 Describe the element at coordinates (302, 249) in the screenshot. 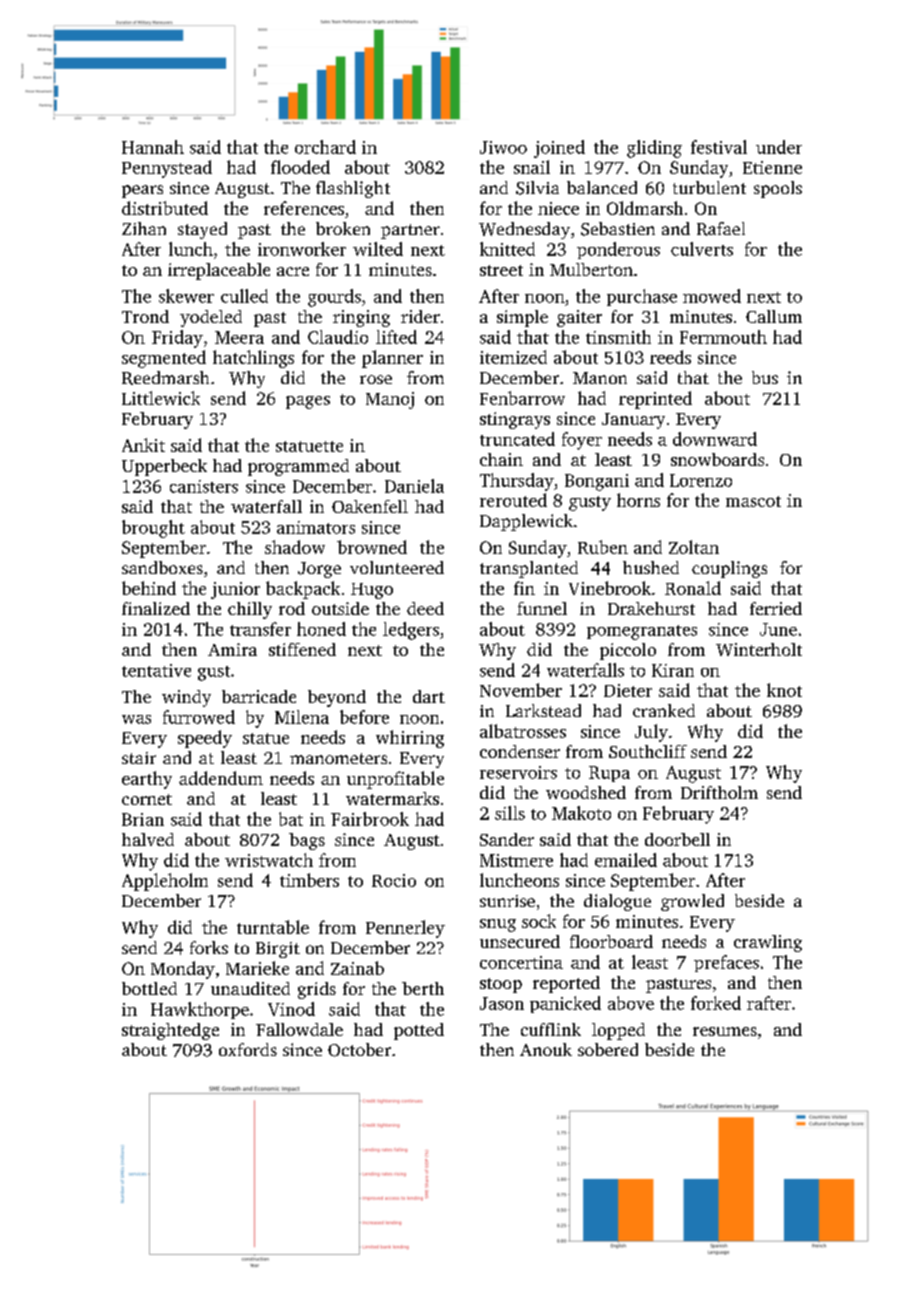

I see `ironworker` at that location.
